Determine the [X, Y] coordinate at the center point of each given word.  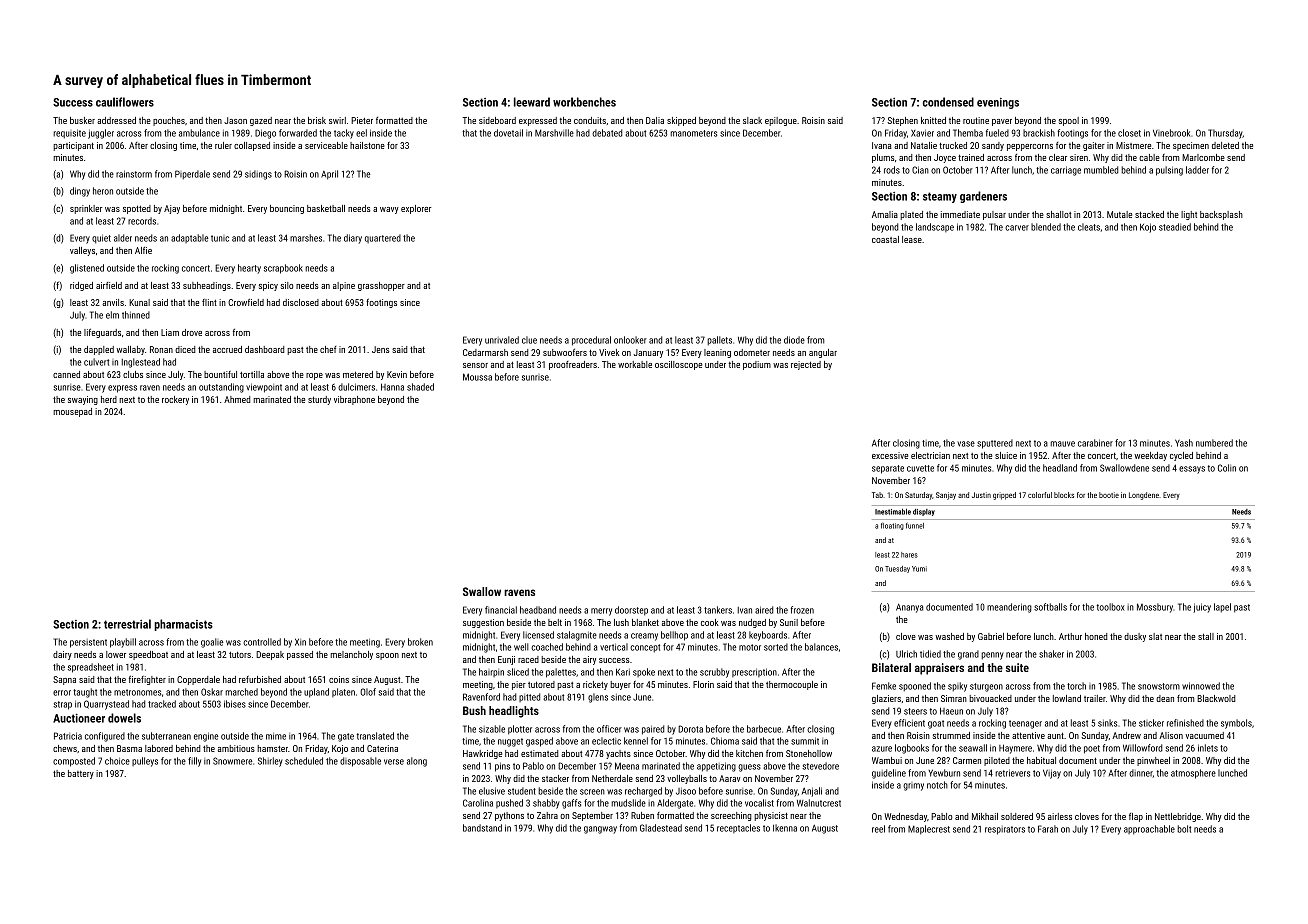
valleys [82, 251]
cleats [1089, 227]
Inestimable [893, 511]
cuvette [920, 468]
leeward [532, 102]
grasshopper [381, 286]
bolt [1184, 829]
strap [62, 705]
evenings [998, 103]
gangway [600, 830]
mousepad [73, 412]
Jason [235, 120]
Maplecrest [929, 830]
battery [81, 774]
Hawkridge [482, 754]
